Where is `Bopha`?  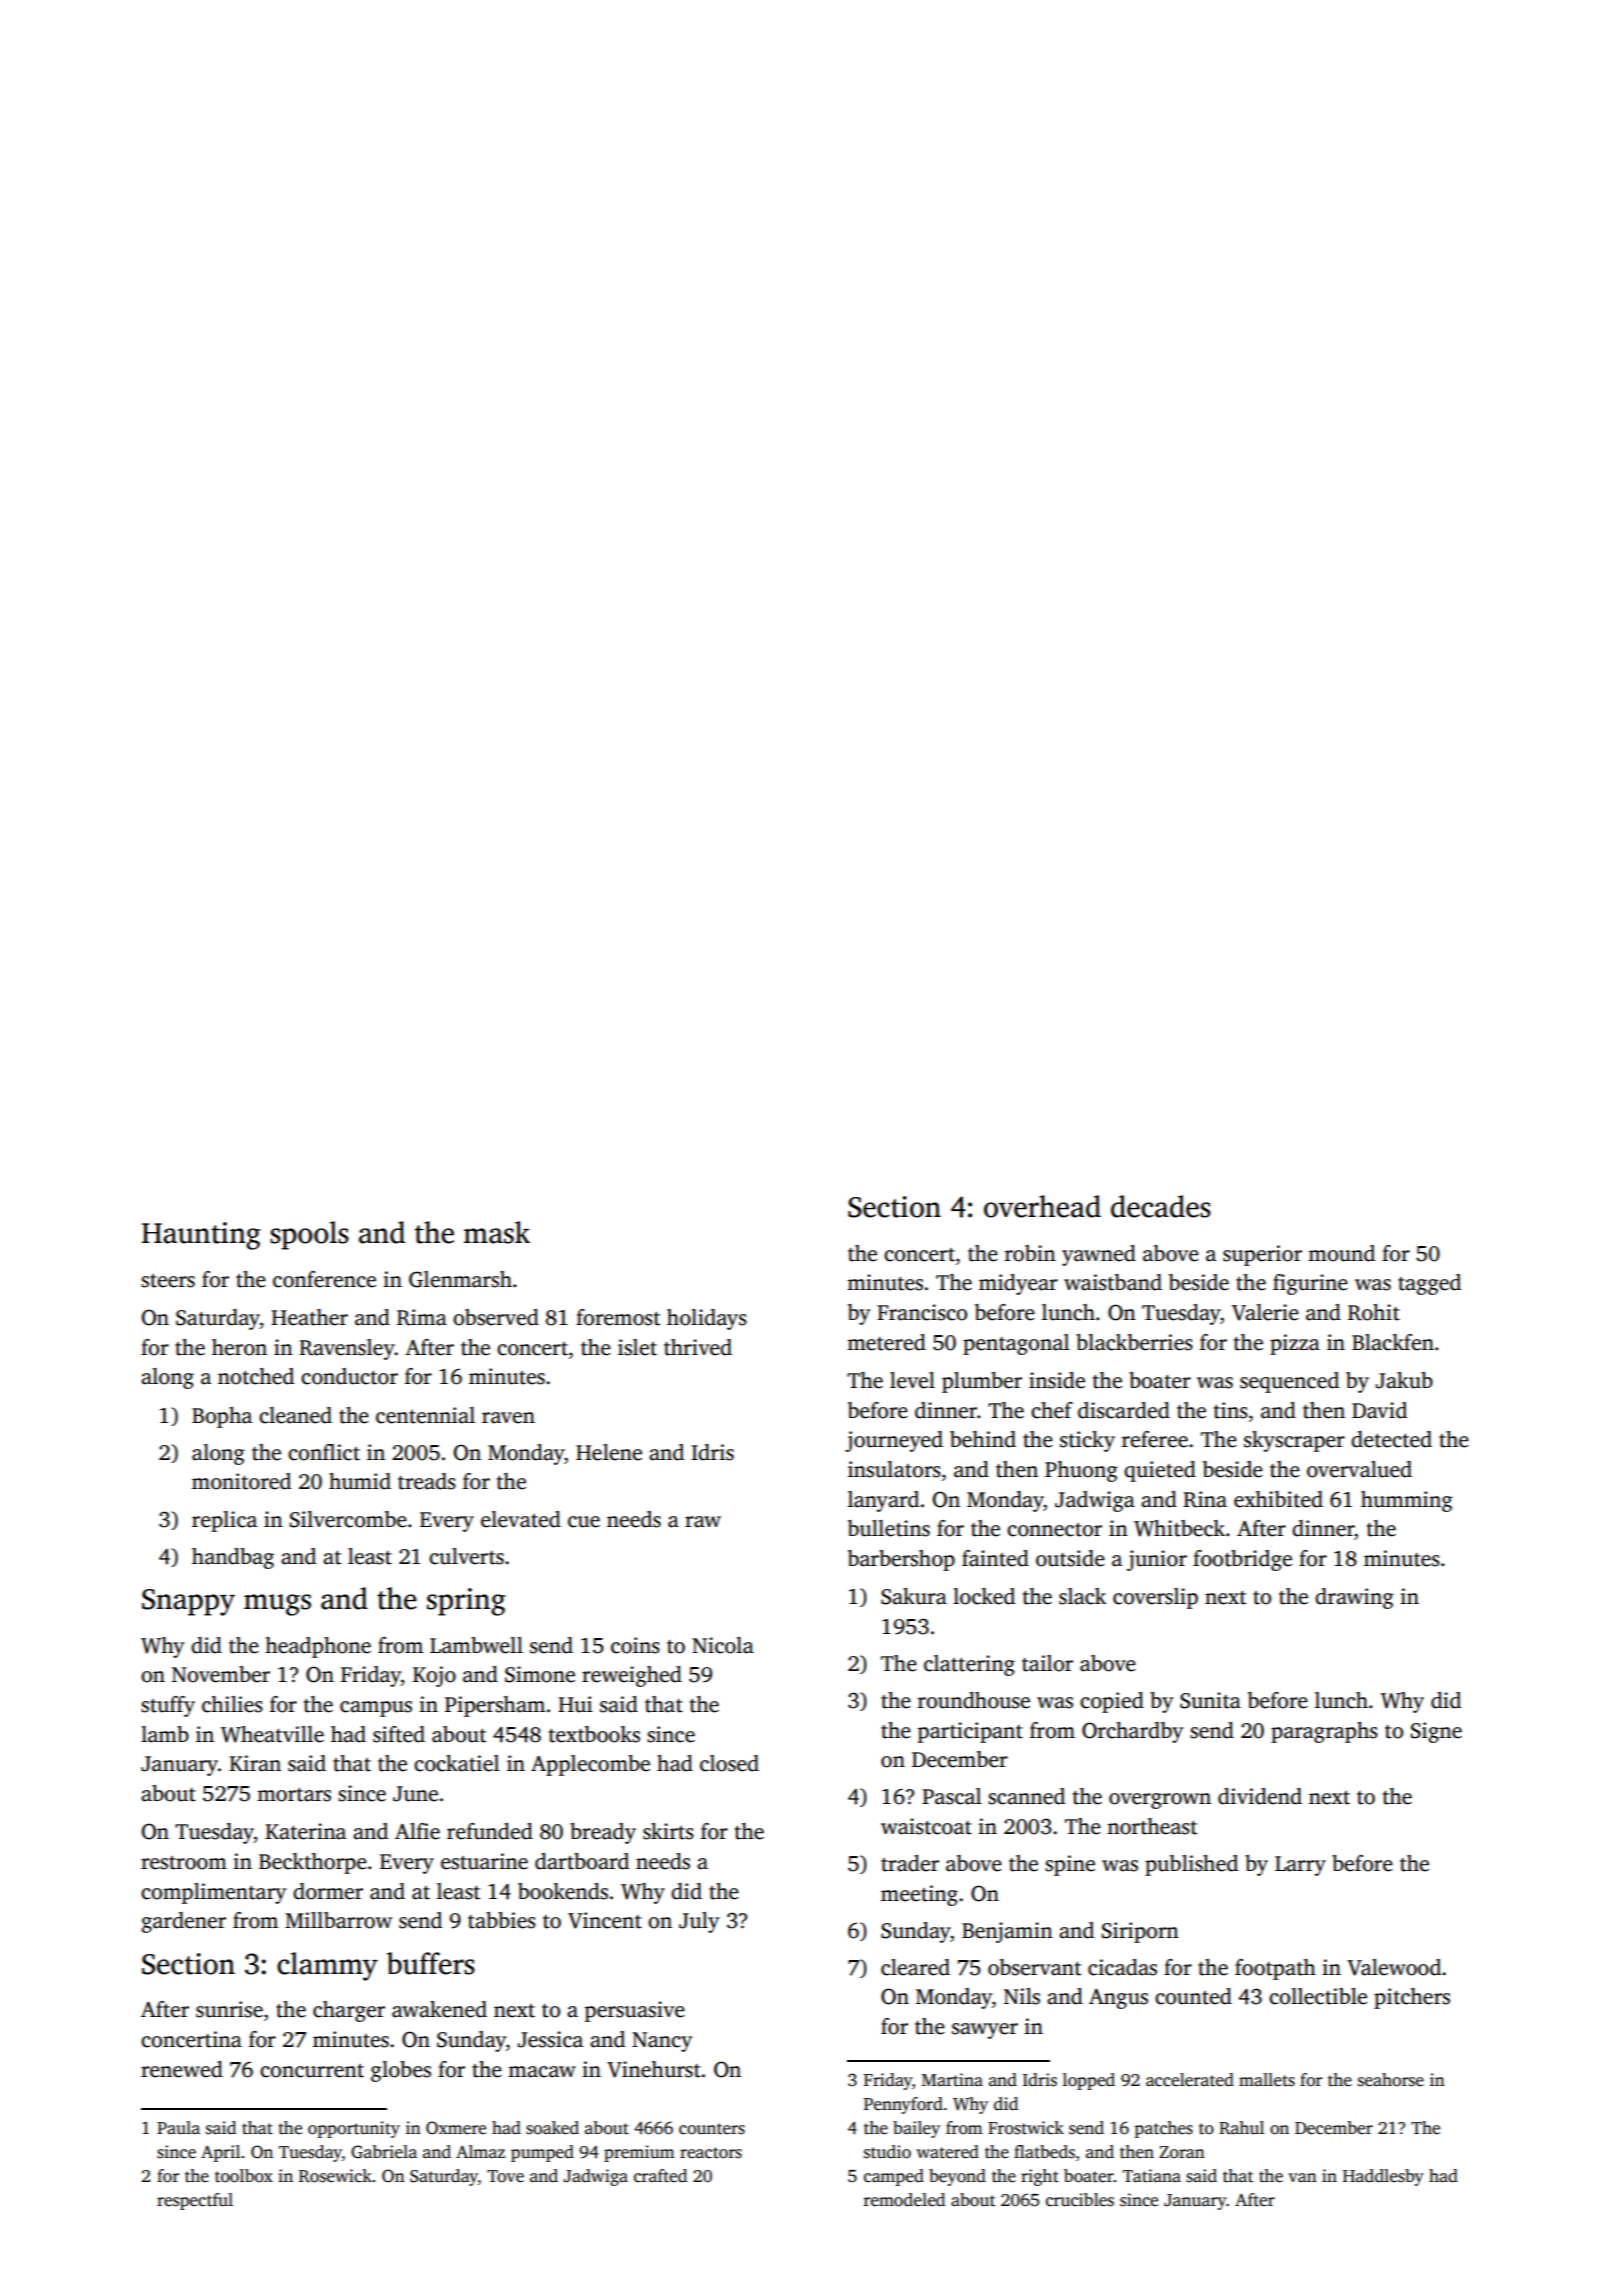 Bopha is located at coordinates (222, 1417).
